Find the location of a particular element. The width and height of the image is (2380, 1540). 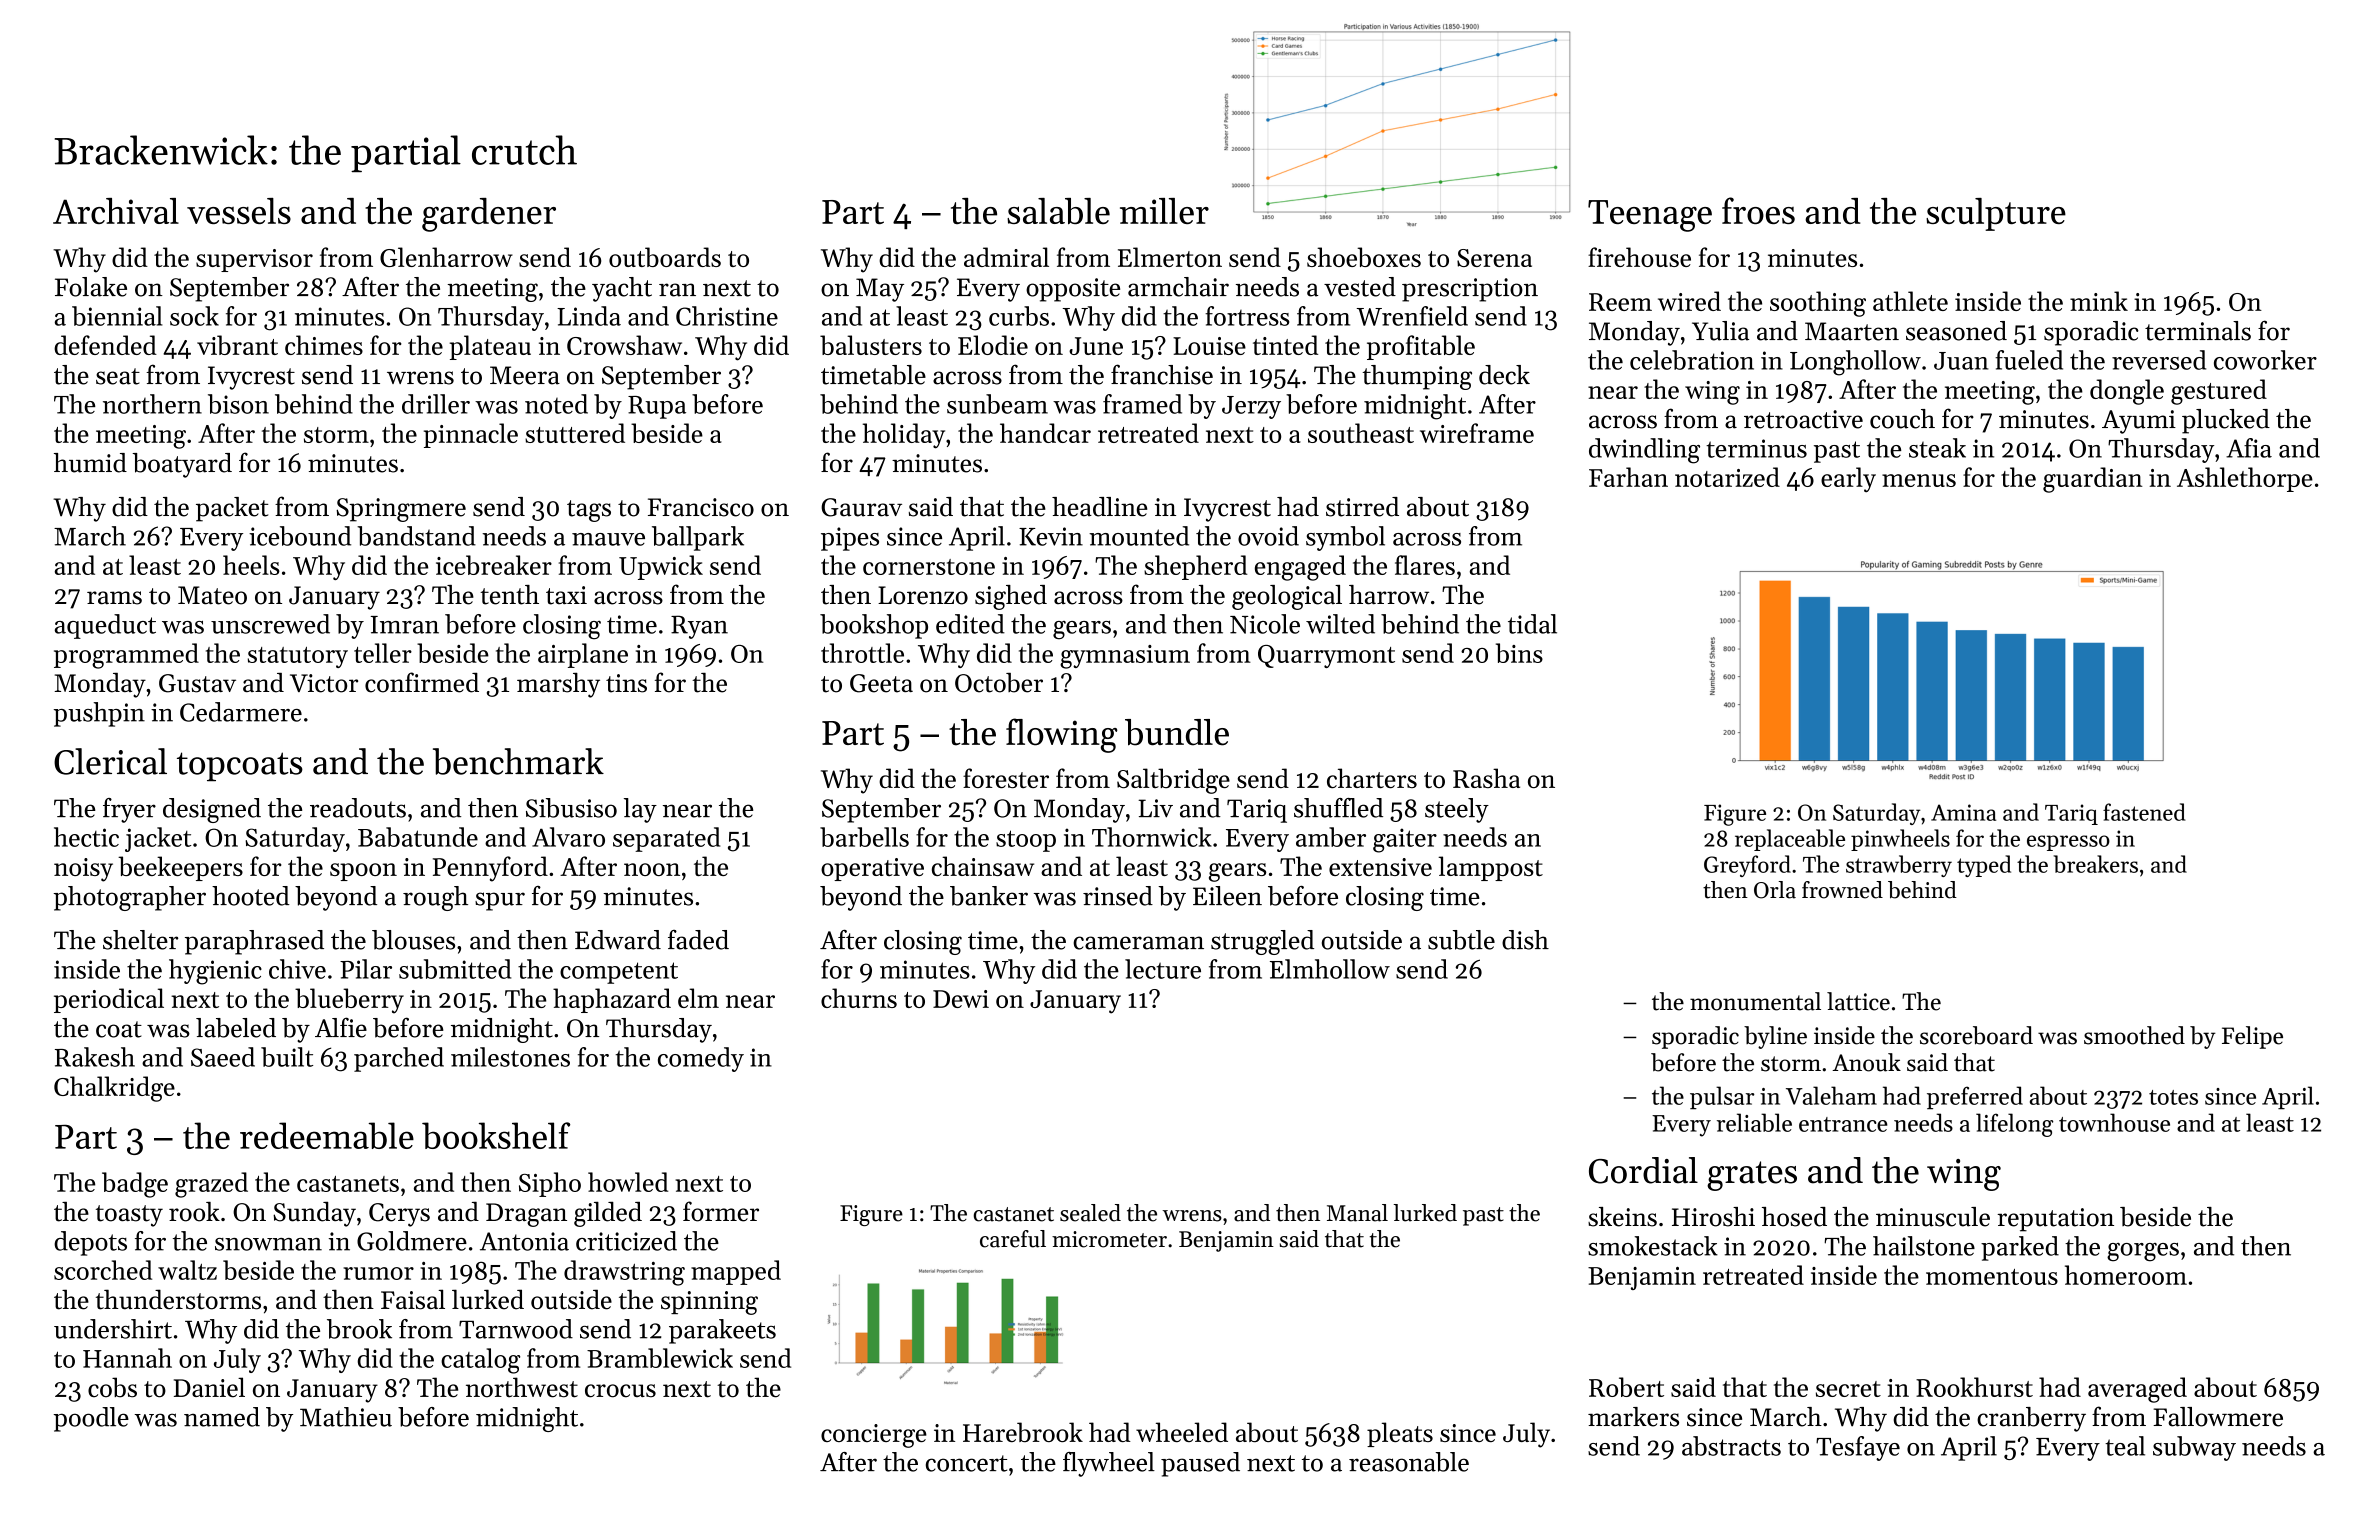

Greyford is located at coordinates (1747, 866).
